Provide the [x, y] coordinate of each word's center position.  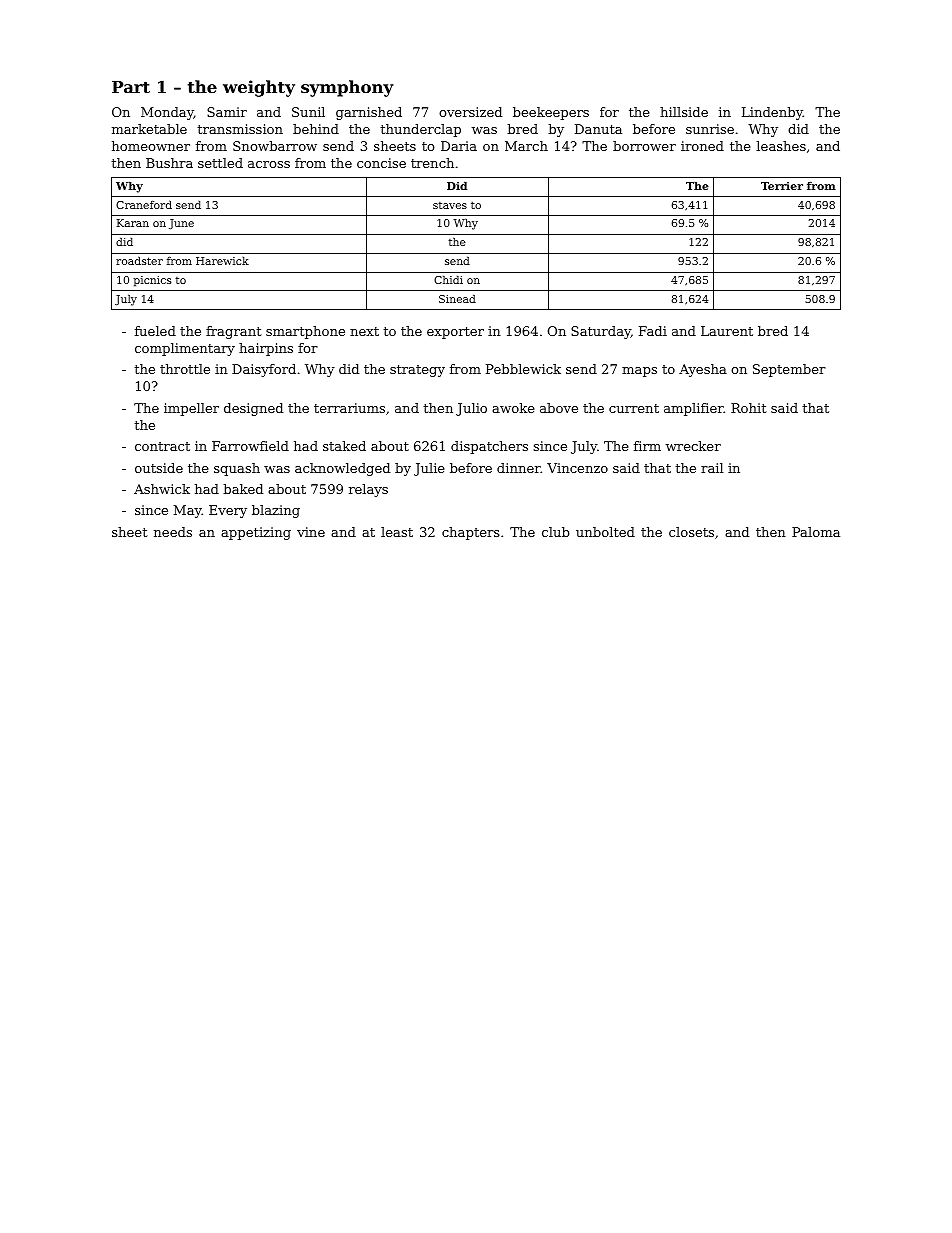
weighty [259, 88]
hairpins [266, 349]
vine [311, 532]
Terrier [782, 186]
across [269, 164]
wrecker [693, 446]
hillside [684, 112]
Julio [471, 409]
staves [450, 205]
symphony [347, 88]
